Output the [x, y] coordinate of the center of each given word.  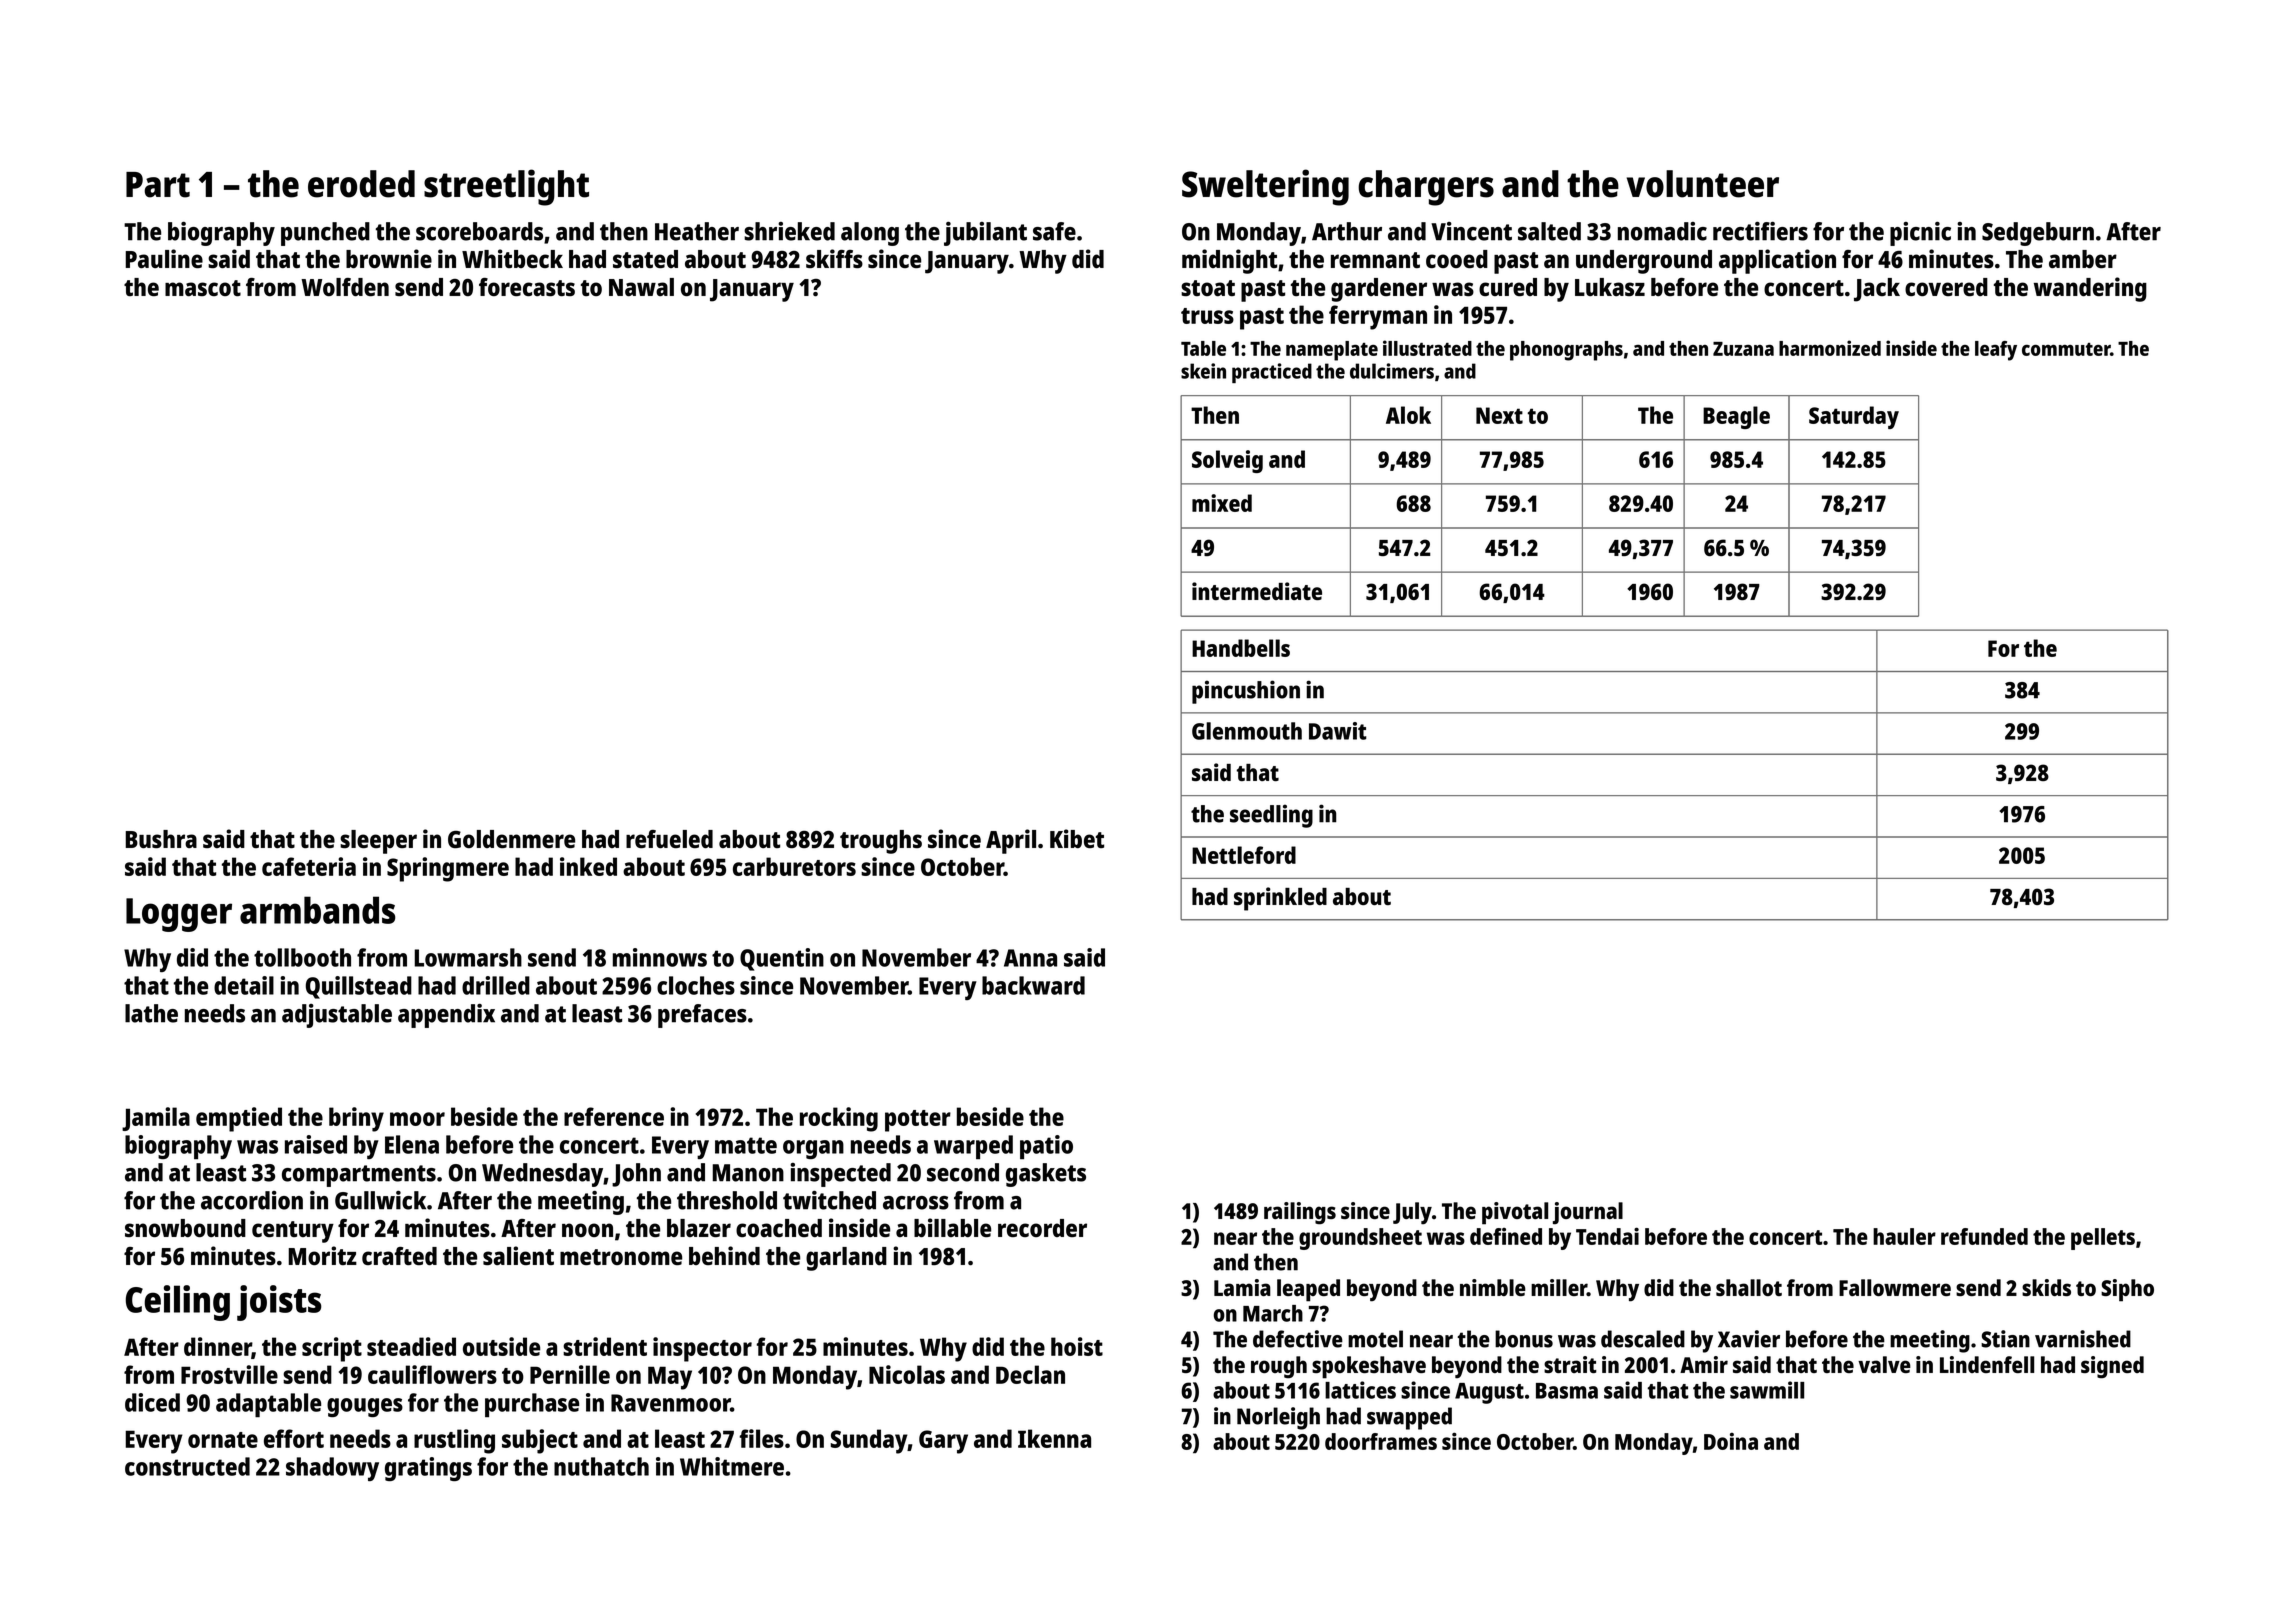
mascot [203, 288]
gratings [428, 1469]
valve [1884, 1364]
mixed [1222, 503]
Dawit [1338, 731]
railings [1300, 1213]
